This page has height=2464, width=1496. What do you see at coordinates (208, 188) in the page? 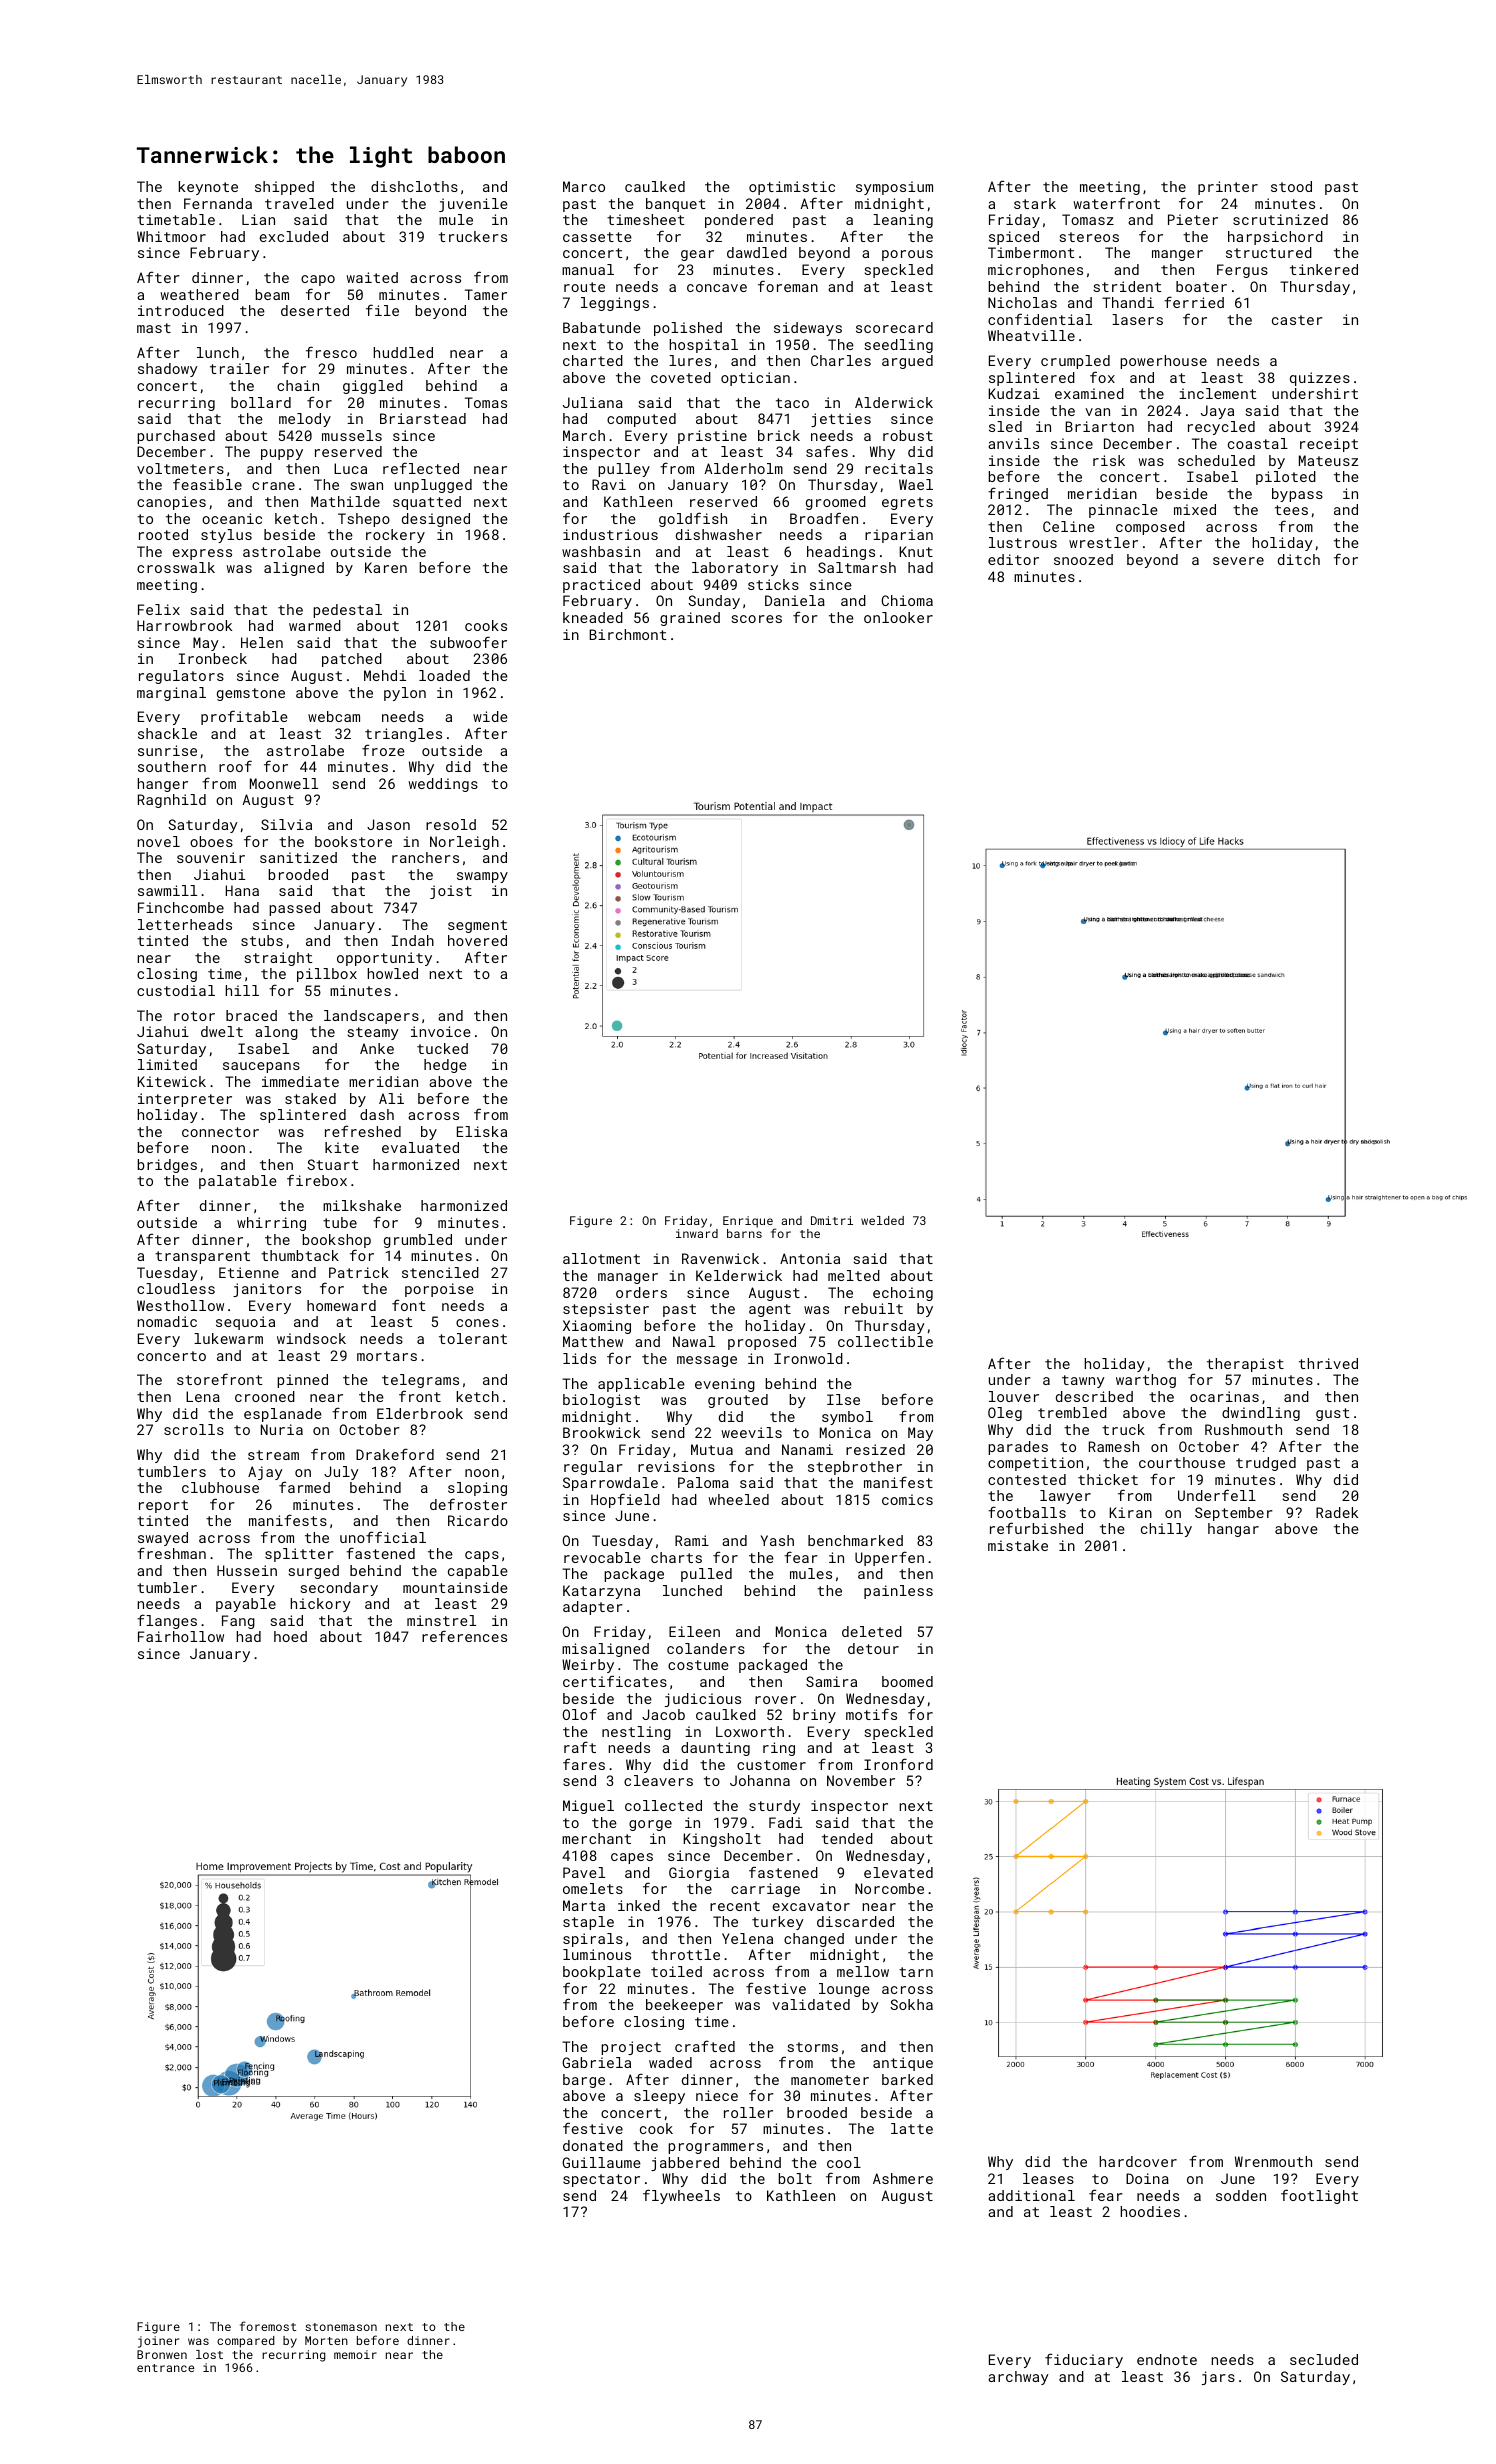
I see `keynote` at bounding box center [208, 188].
